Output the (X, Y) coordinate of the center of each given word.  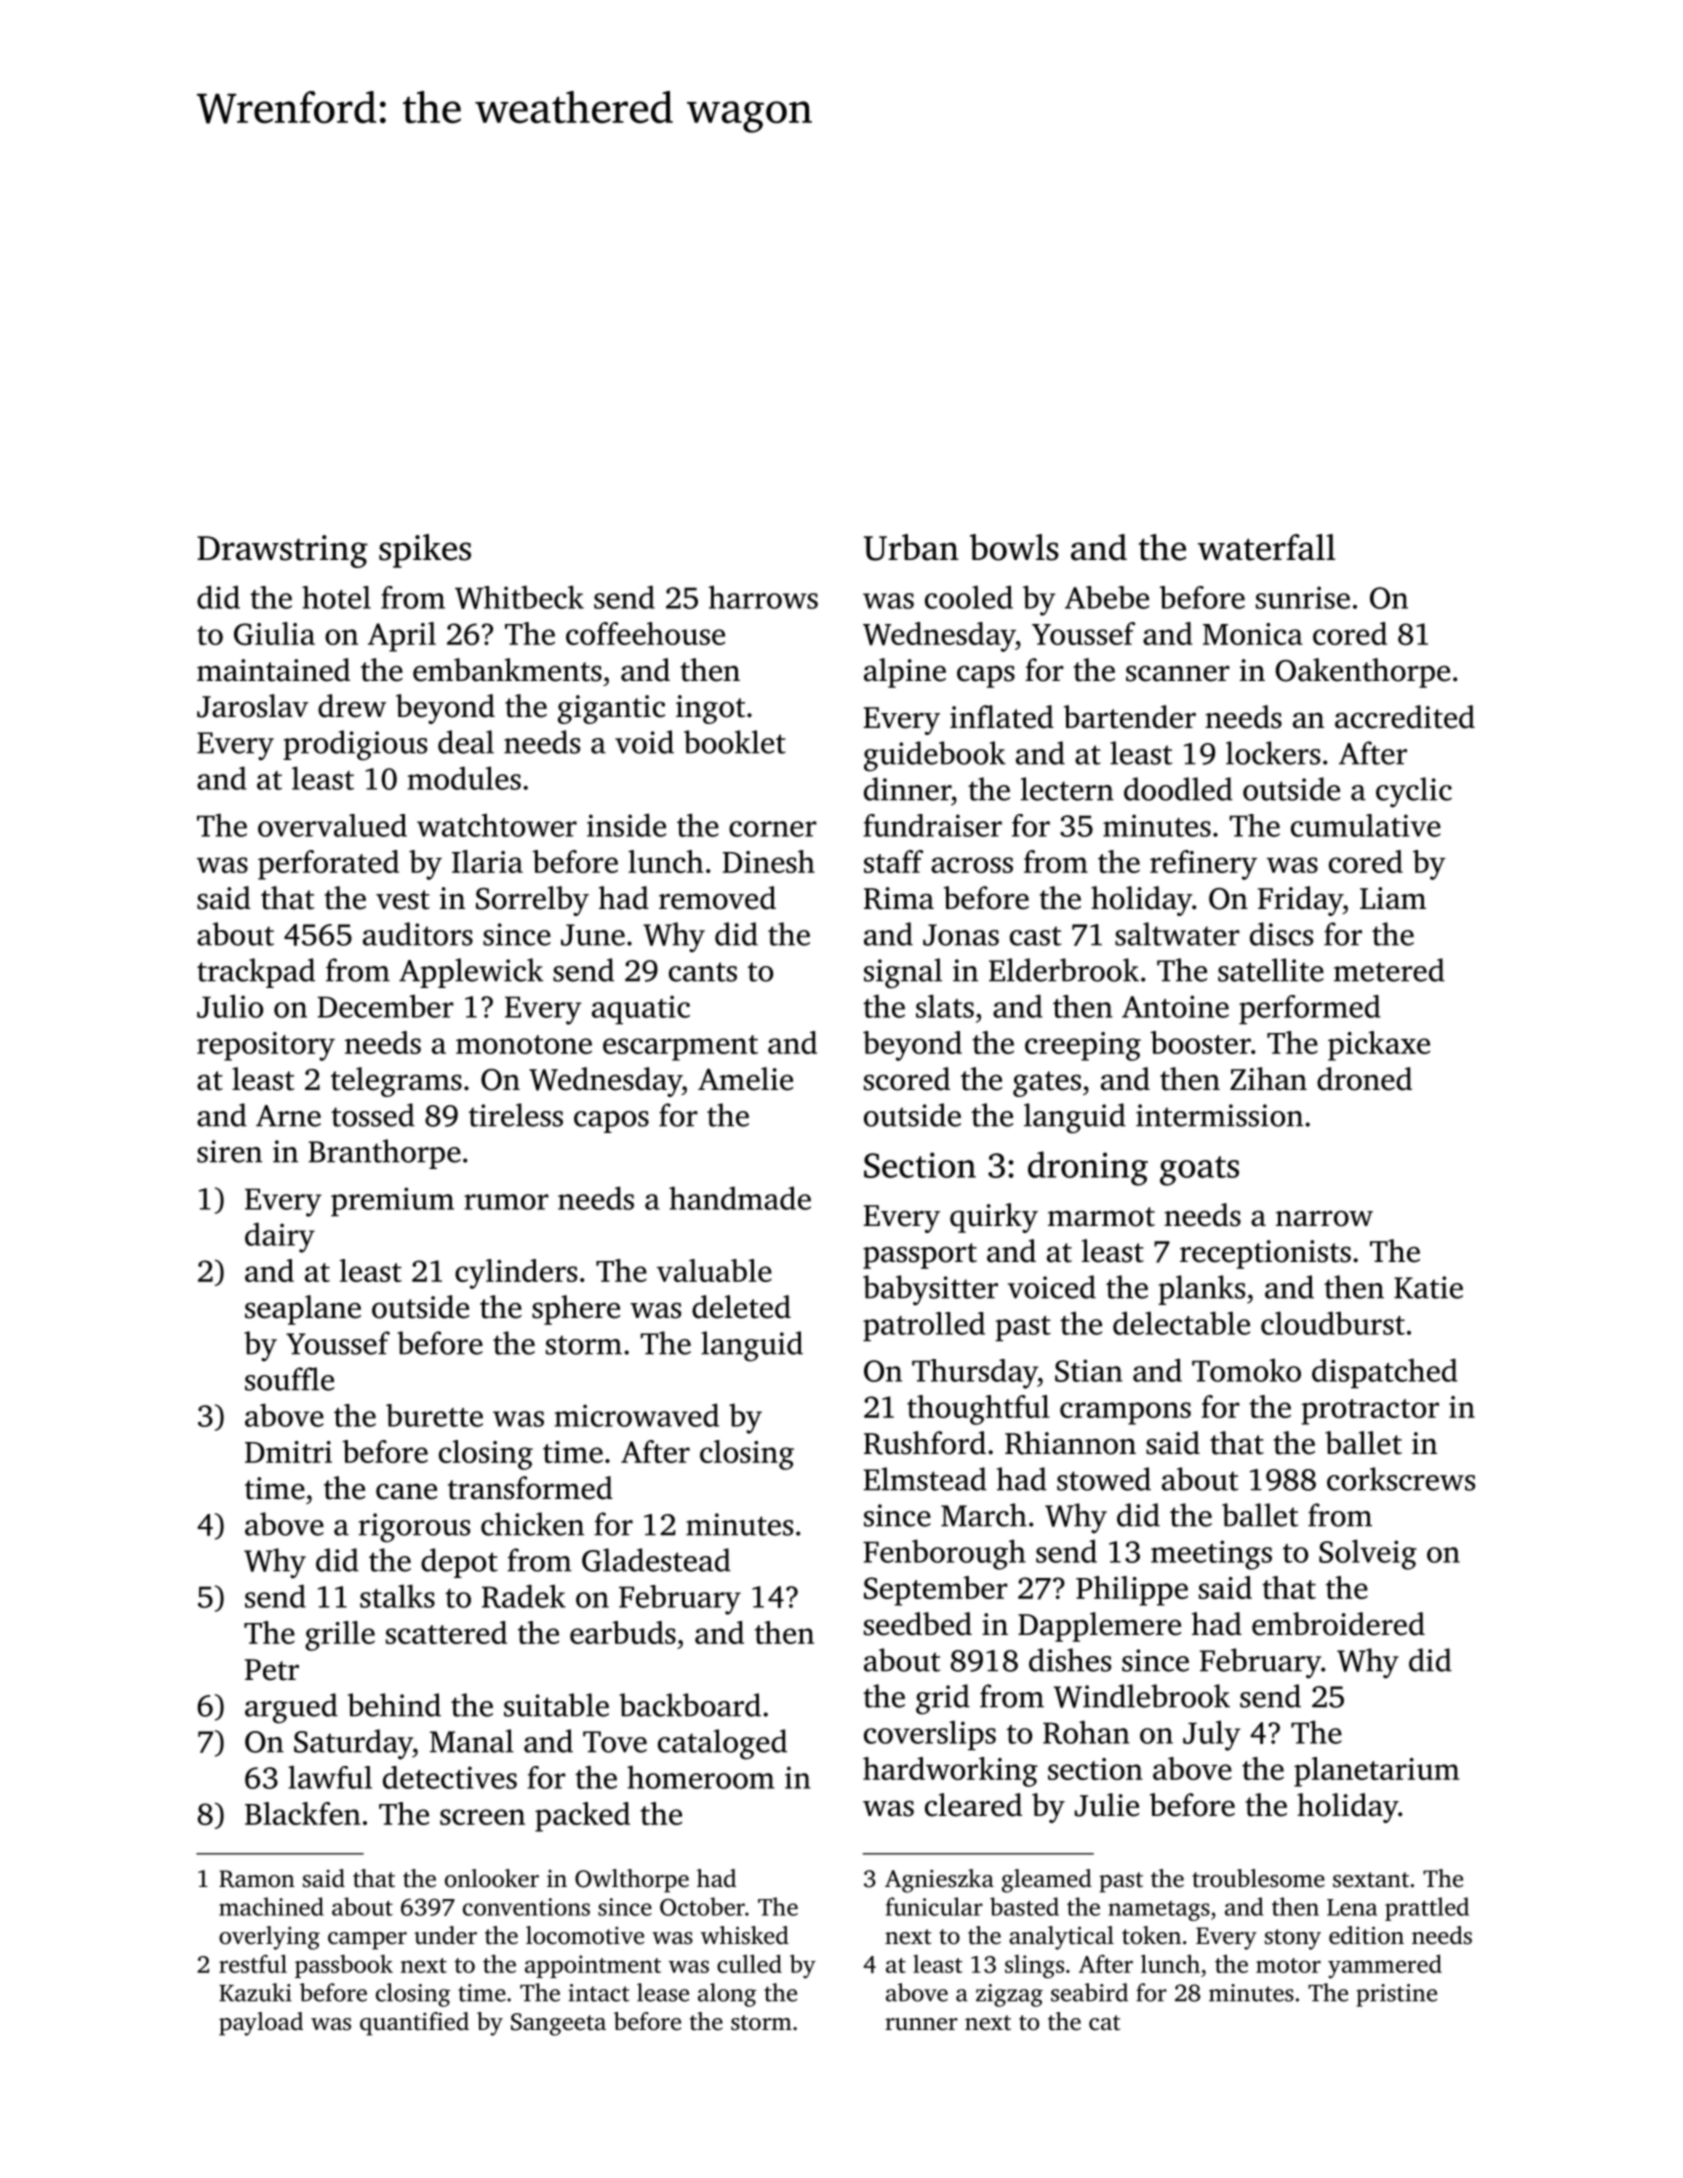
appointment (593, 1966)
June (593, 935)
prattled (1427, 1909)
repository (266, 1046)
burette (434, 1415)
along (727, 1995)
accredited (1405, 717)
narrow (1324, 1218)
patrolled (924, 1326)
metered (1389, 970)
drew (352, 706)
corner (773, 829)
